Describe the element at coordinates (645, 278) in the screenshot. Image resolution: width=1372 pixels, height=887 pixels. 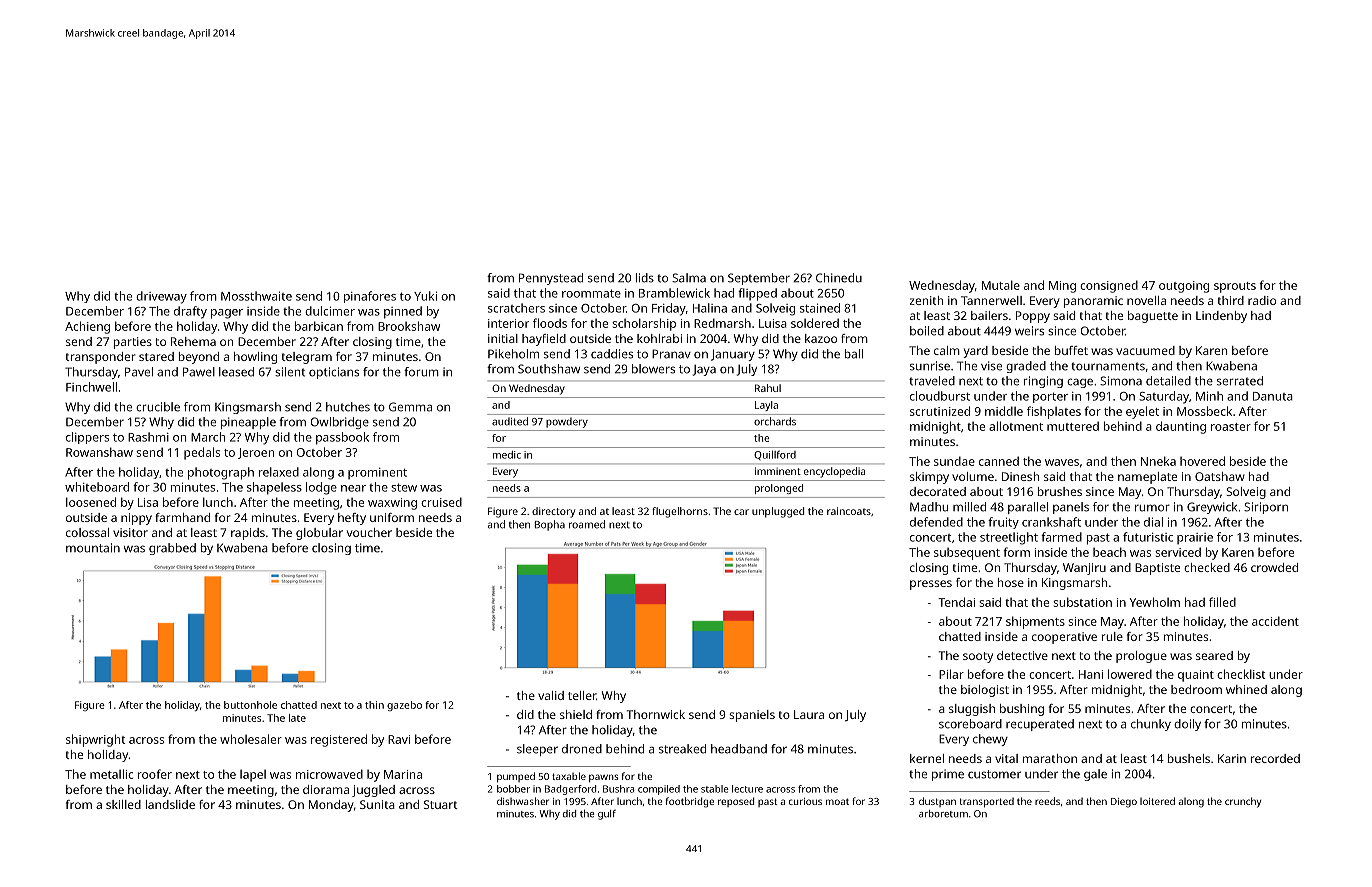
I see `lids` at that location.
